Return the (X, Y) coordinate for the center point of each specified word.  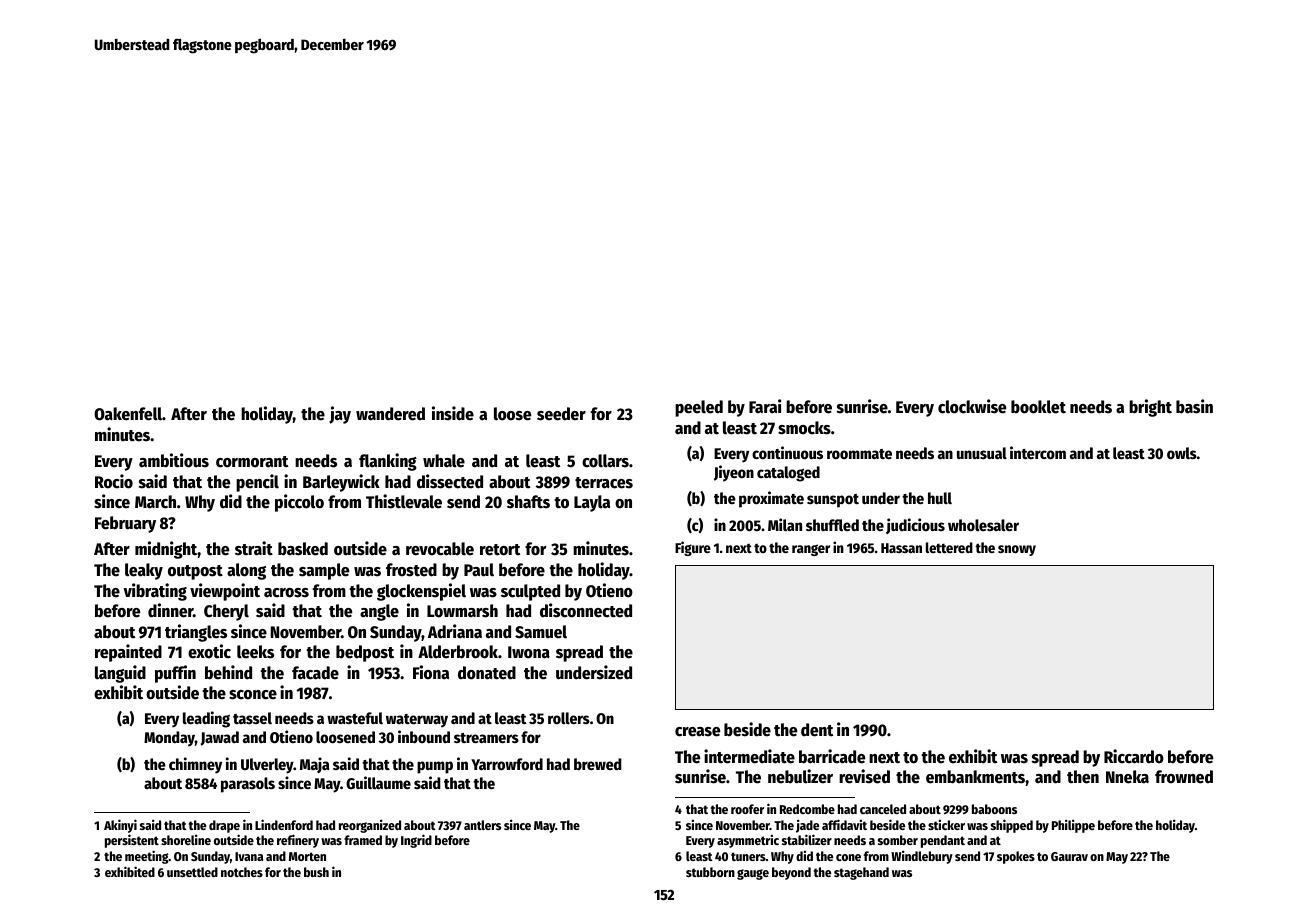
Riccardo (1134, 756)
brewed (598, 764)
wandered (390, 414)
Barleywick (341, 483)
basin (1194, 406)
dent (817, 730)
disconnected (586, 610)
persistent (132, 841)
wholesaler (983, 525)
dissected (450, 481)
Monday (169, 739)
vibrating (155, 592)
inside (453, 413)
